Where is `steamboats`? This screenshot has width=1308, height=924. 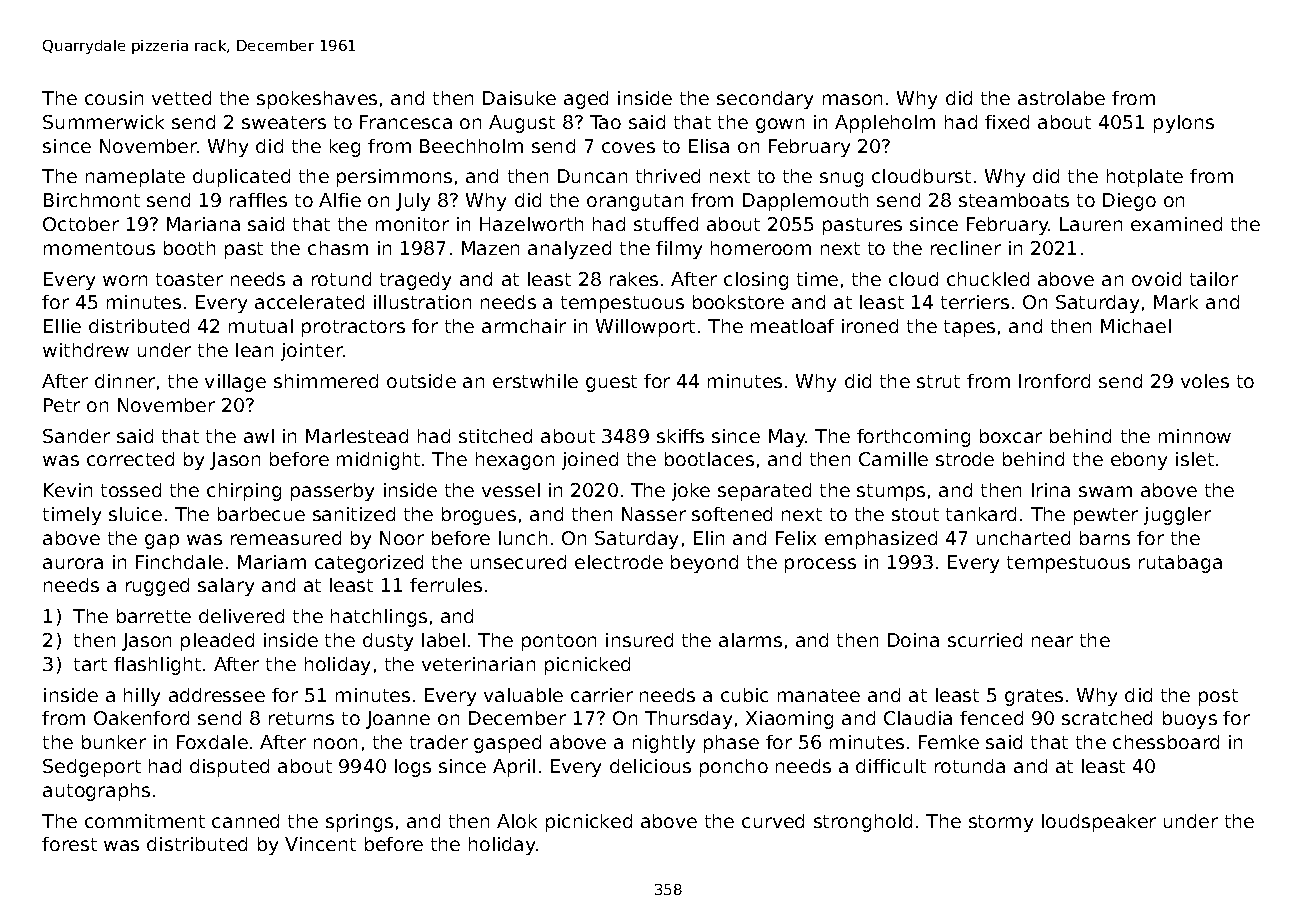 steamboats is located at coordinates (1014, 200).
